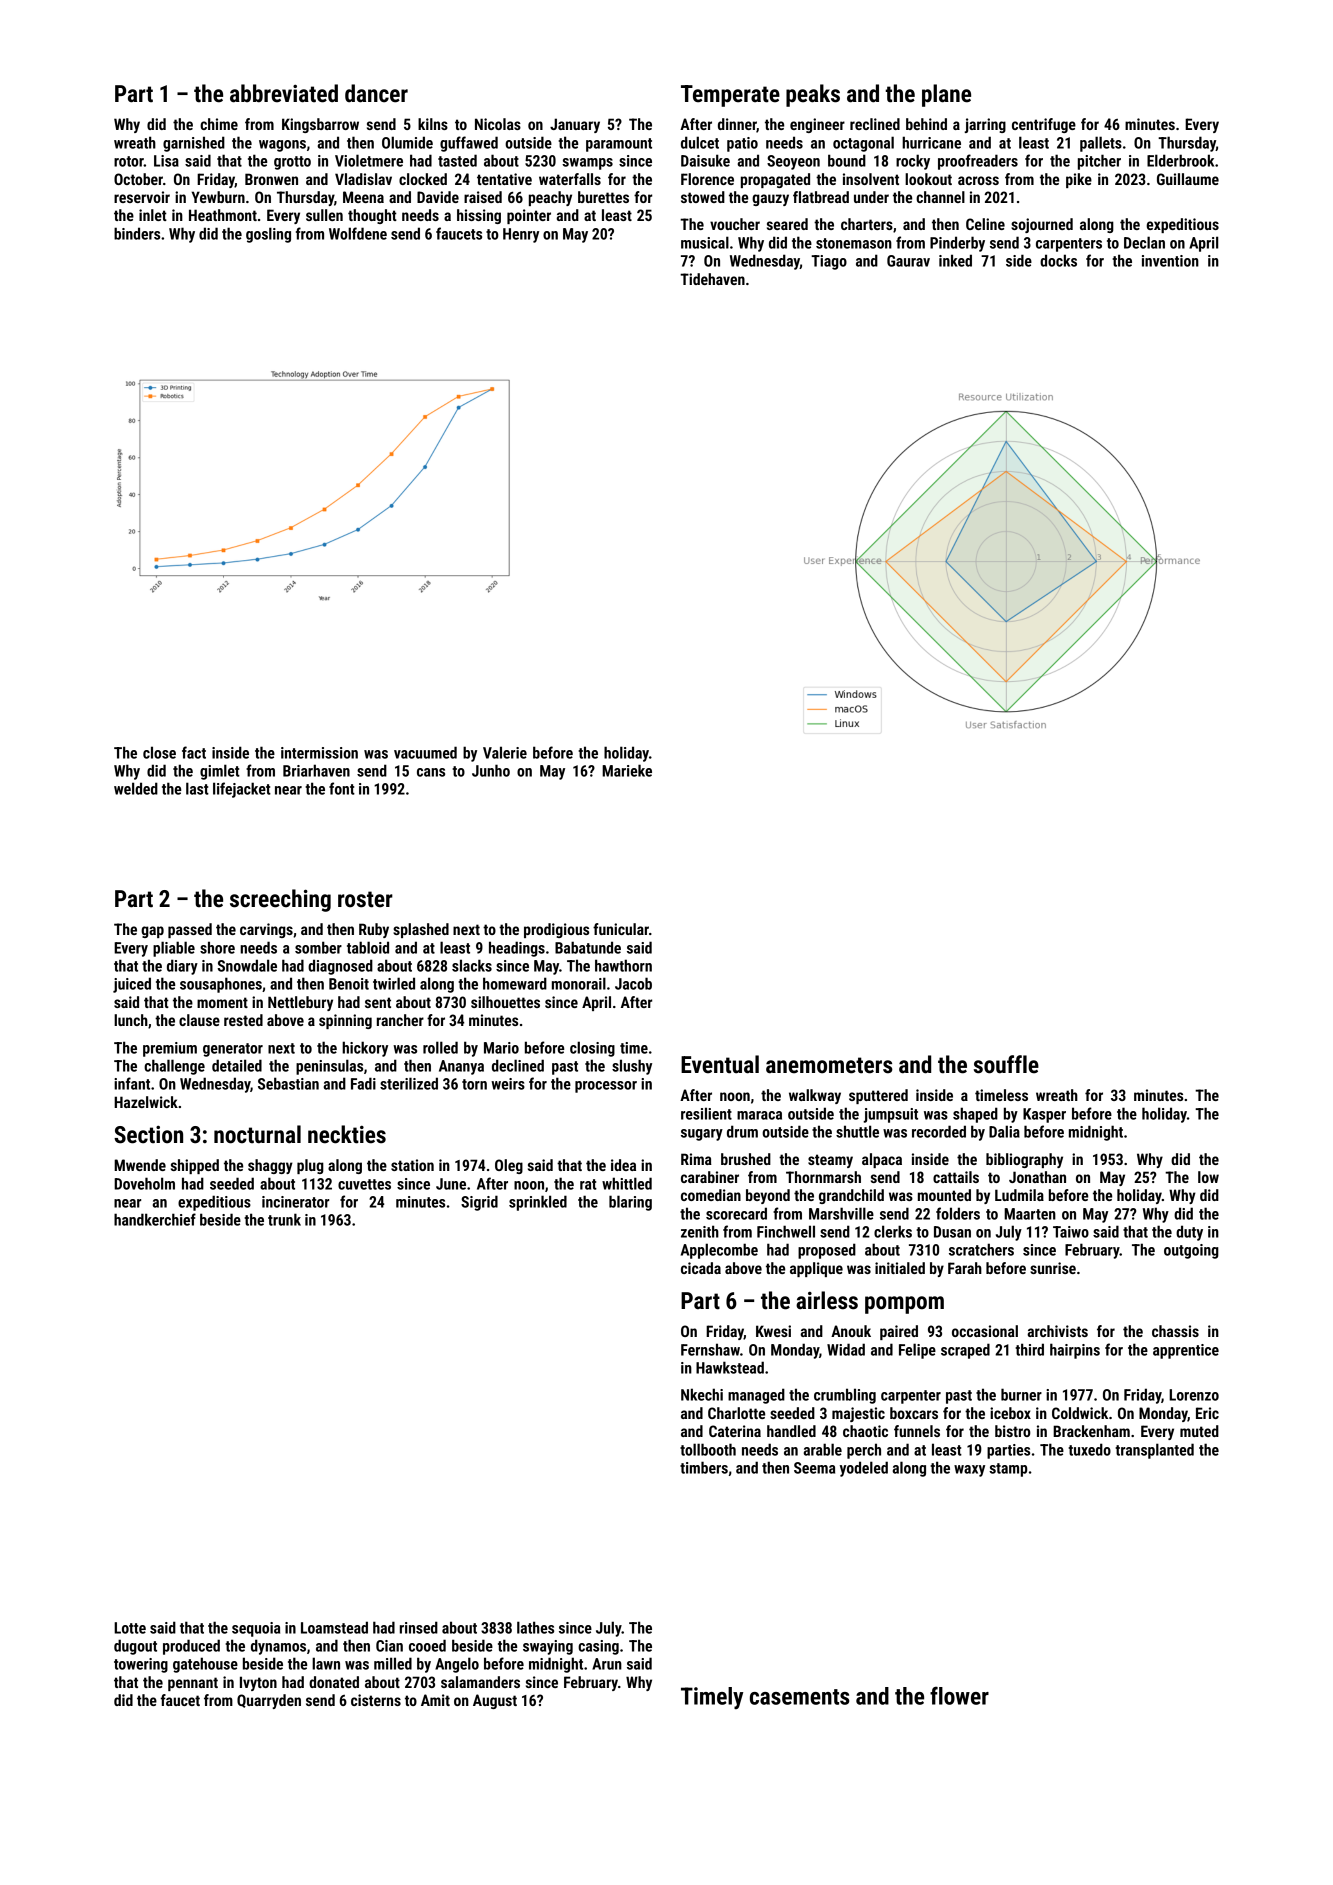  I want to click on rinsed, so click(419, 1627).
